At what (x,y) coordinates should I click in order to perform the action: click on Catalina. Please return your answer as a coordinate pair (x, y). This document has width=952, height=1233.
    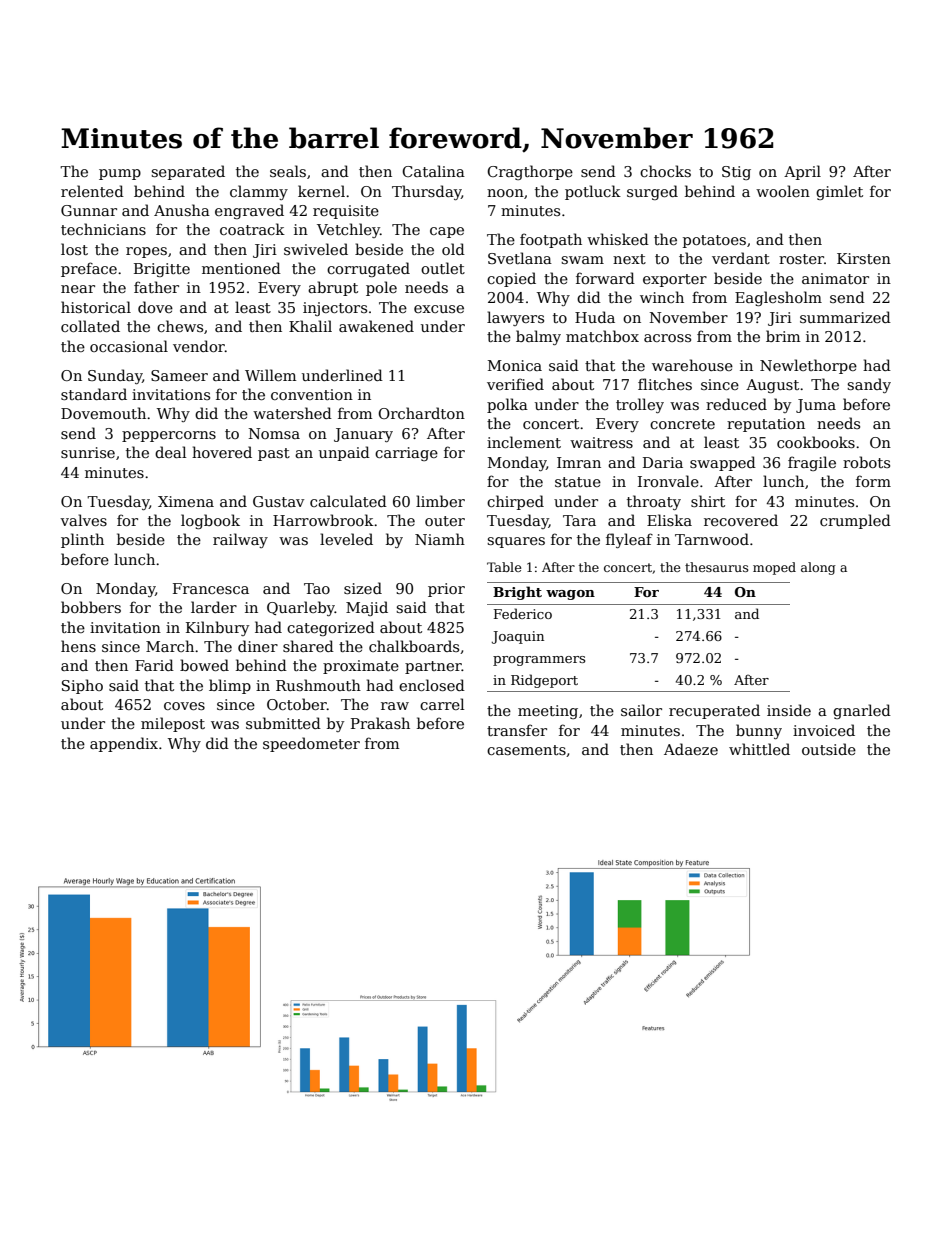
    Looking at the image, I should click on (433, 171).
